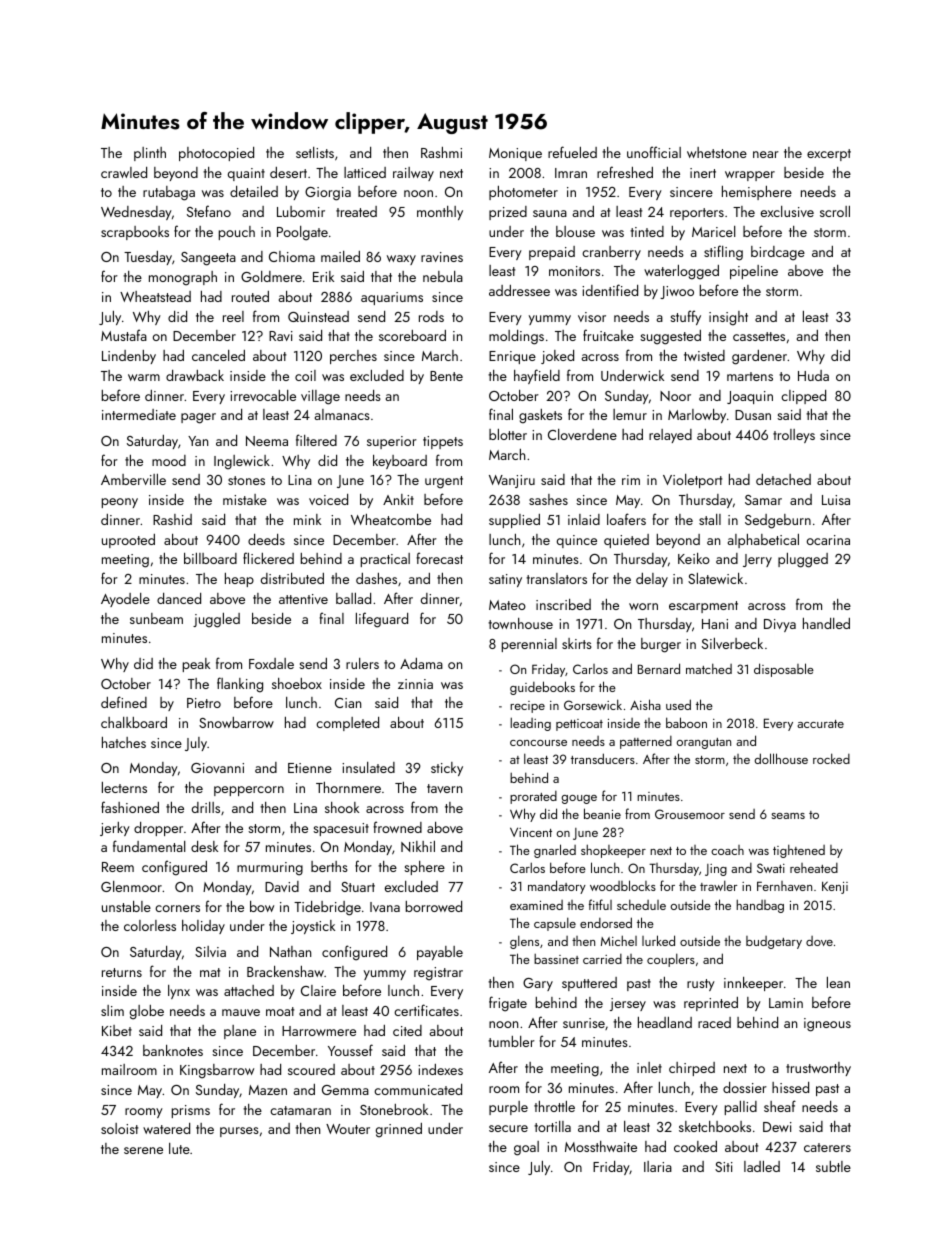 Image resolution: width=952 pixels, height=1233 pixels. What do you see at coordinates (415, 684) in the screenshot?
I see `zinnia` at bounding box center [415, 684].
